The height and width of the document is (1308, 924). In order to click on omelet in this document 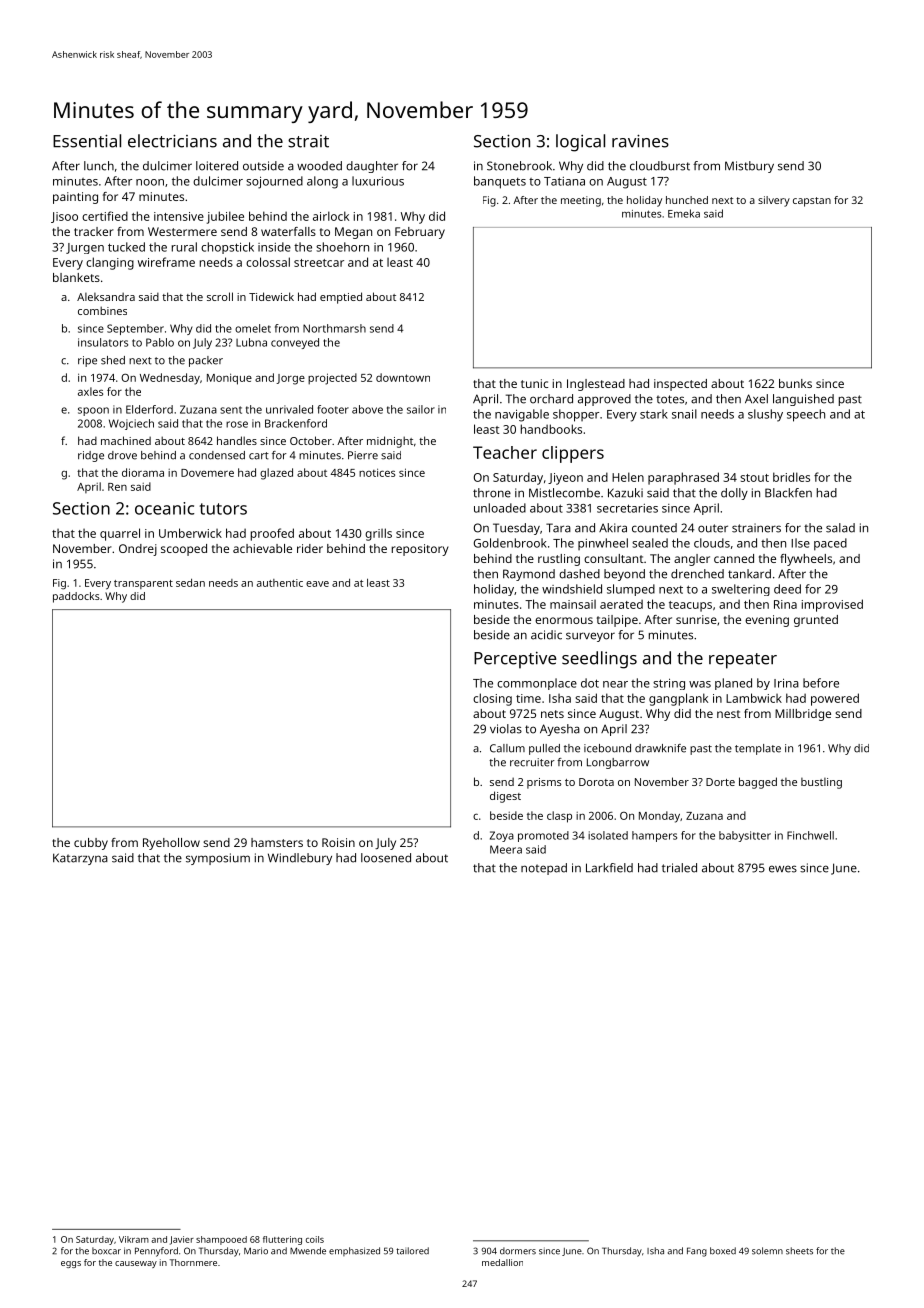, I will do `click(253, 328)`.
